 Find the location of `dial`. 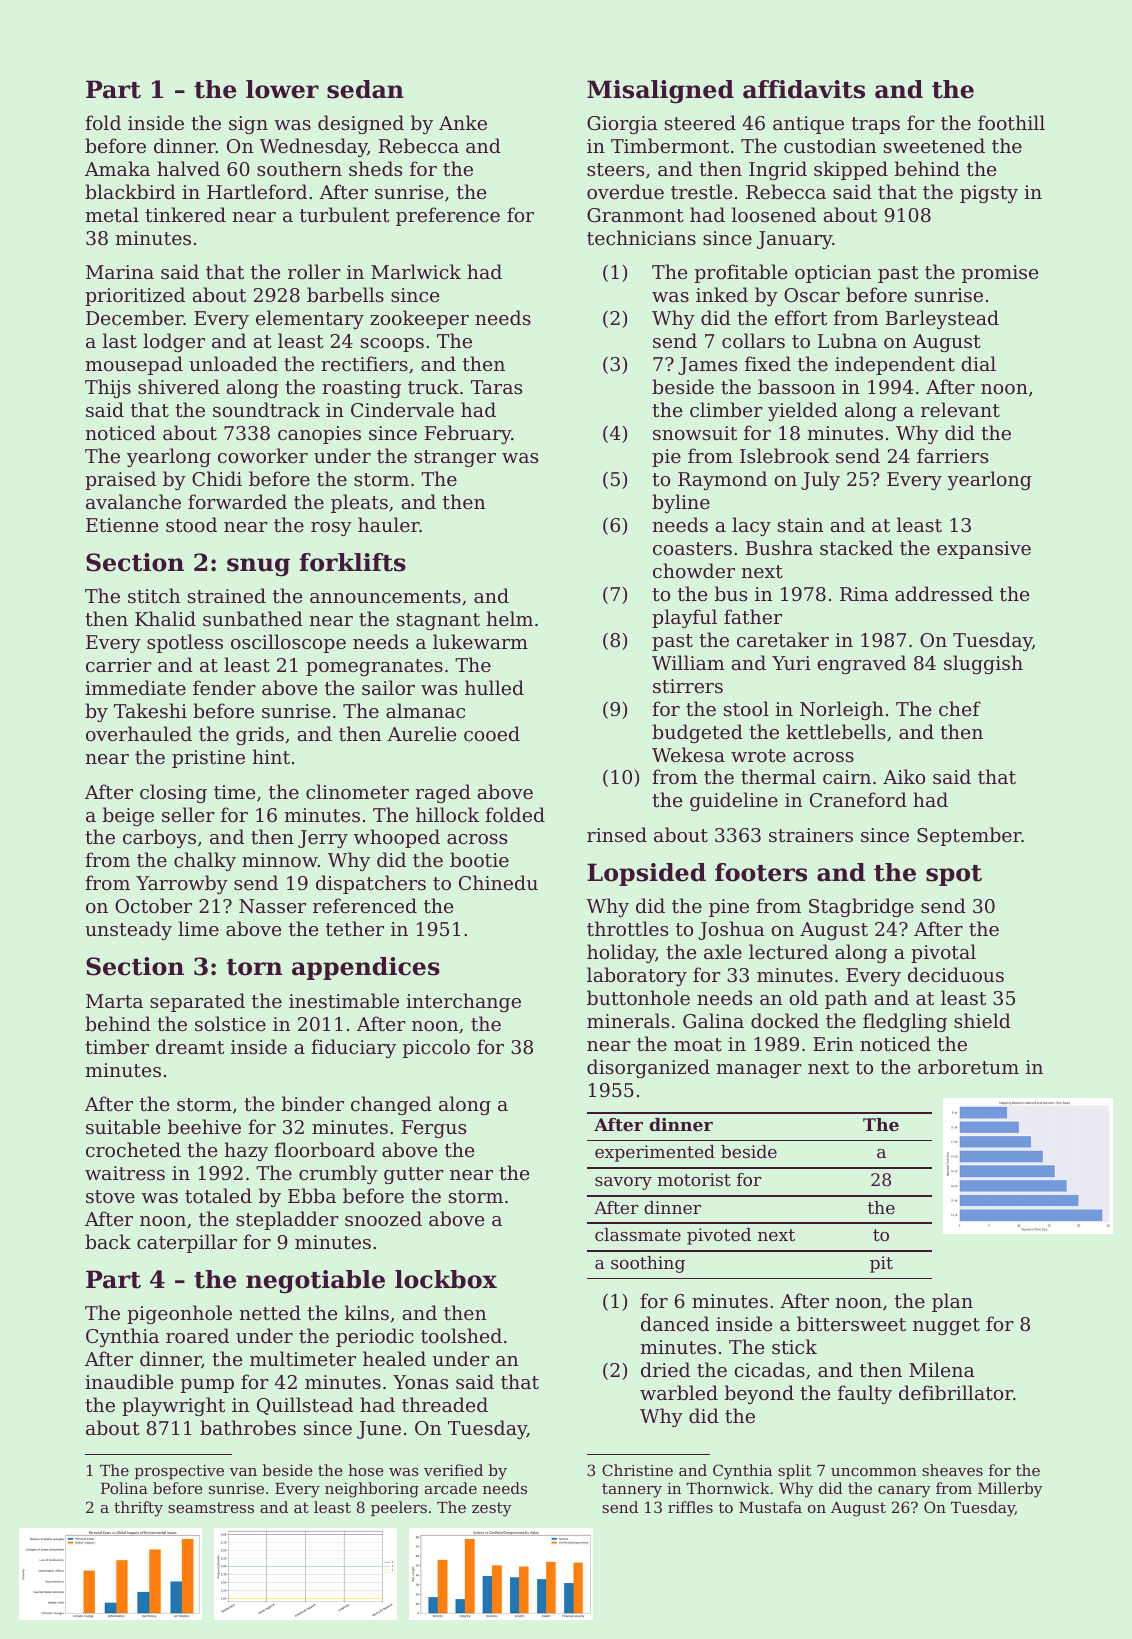

dial is located at coordinates (978, 363).
